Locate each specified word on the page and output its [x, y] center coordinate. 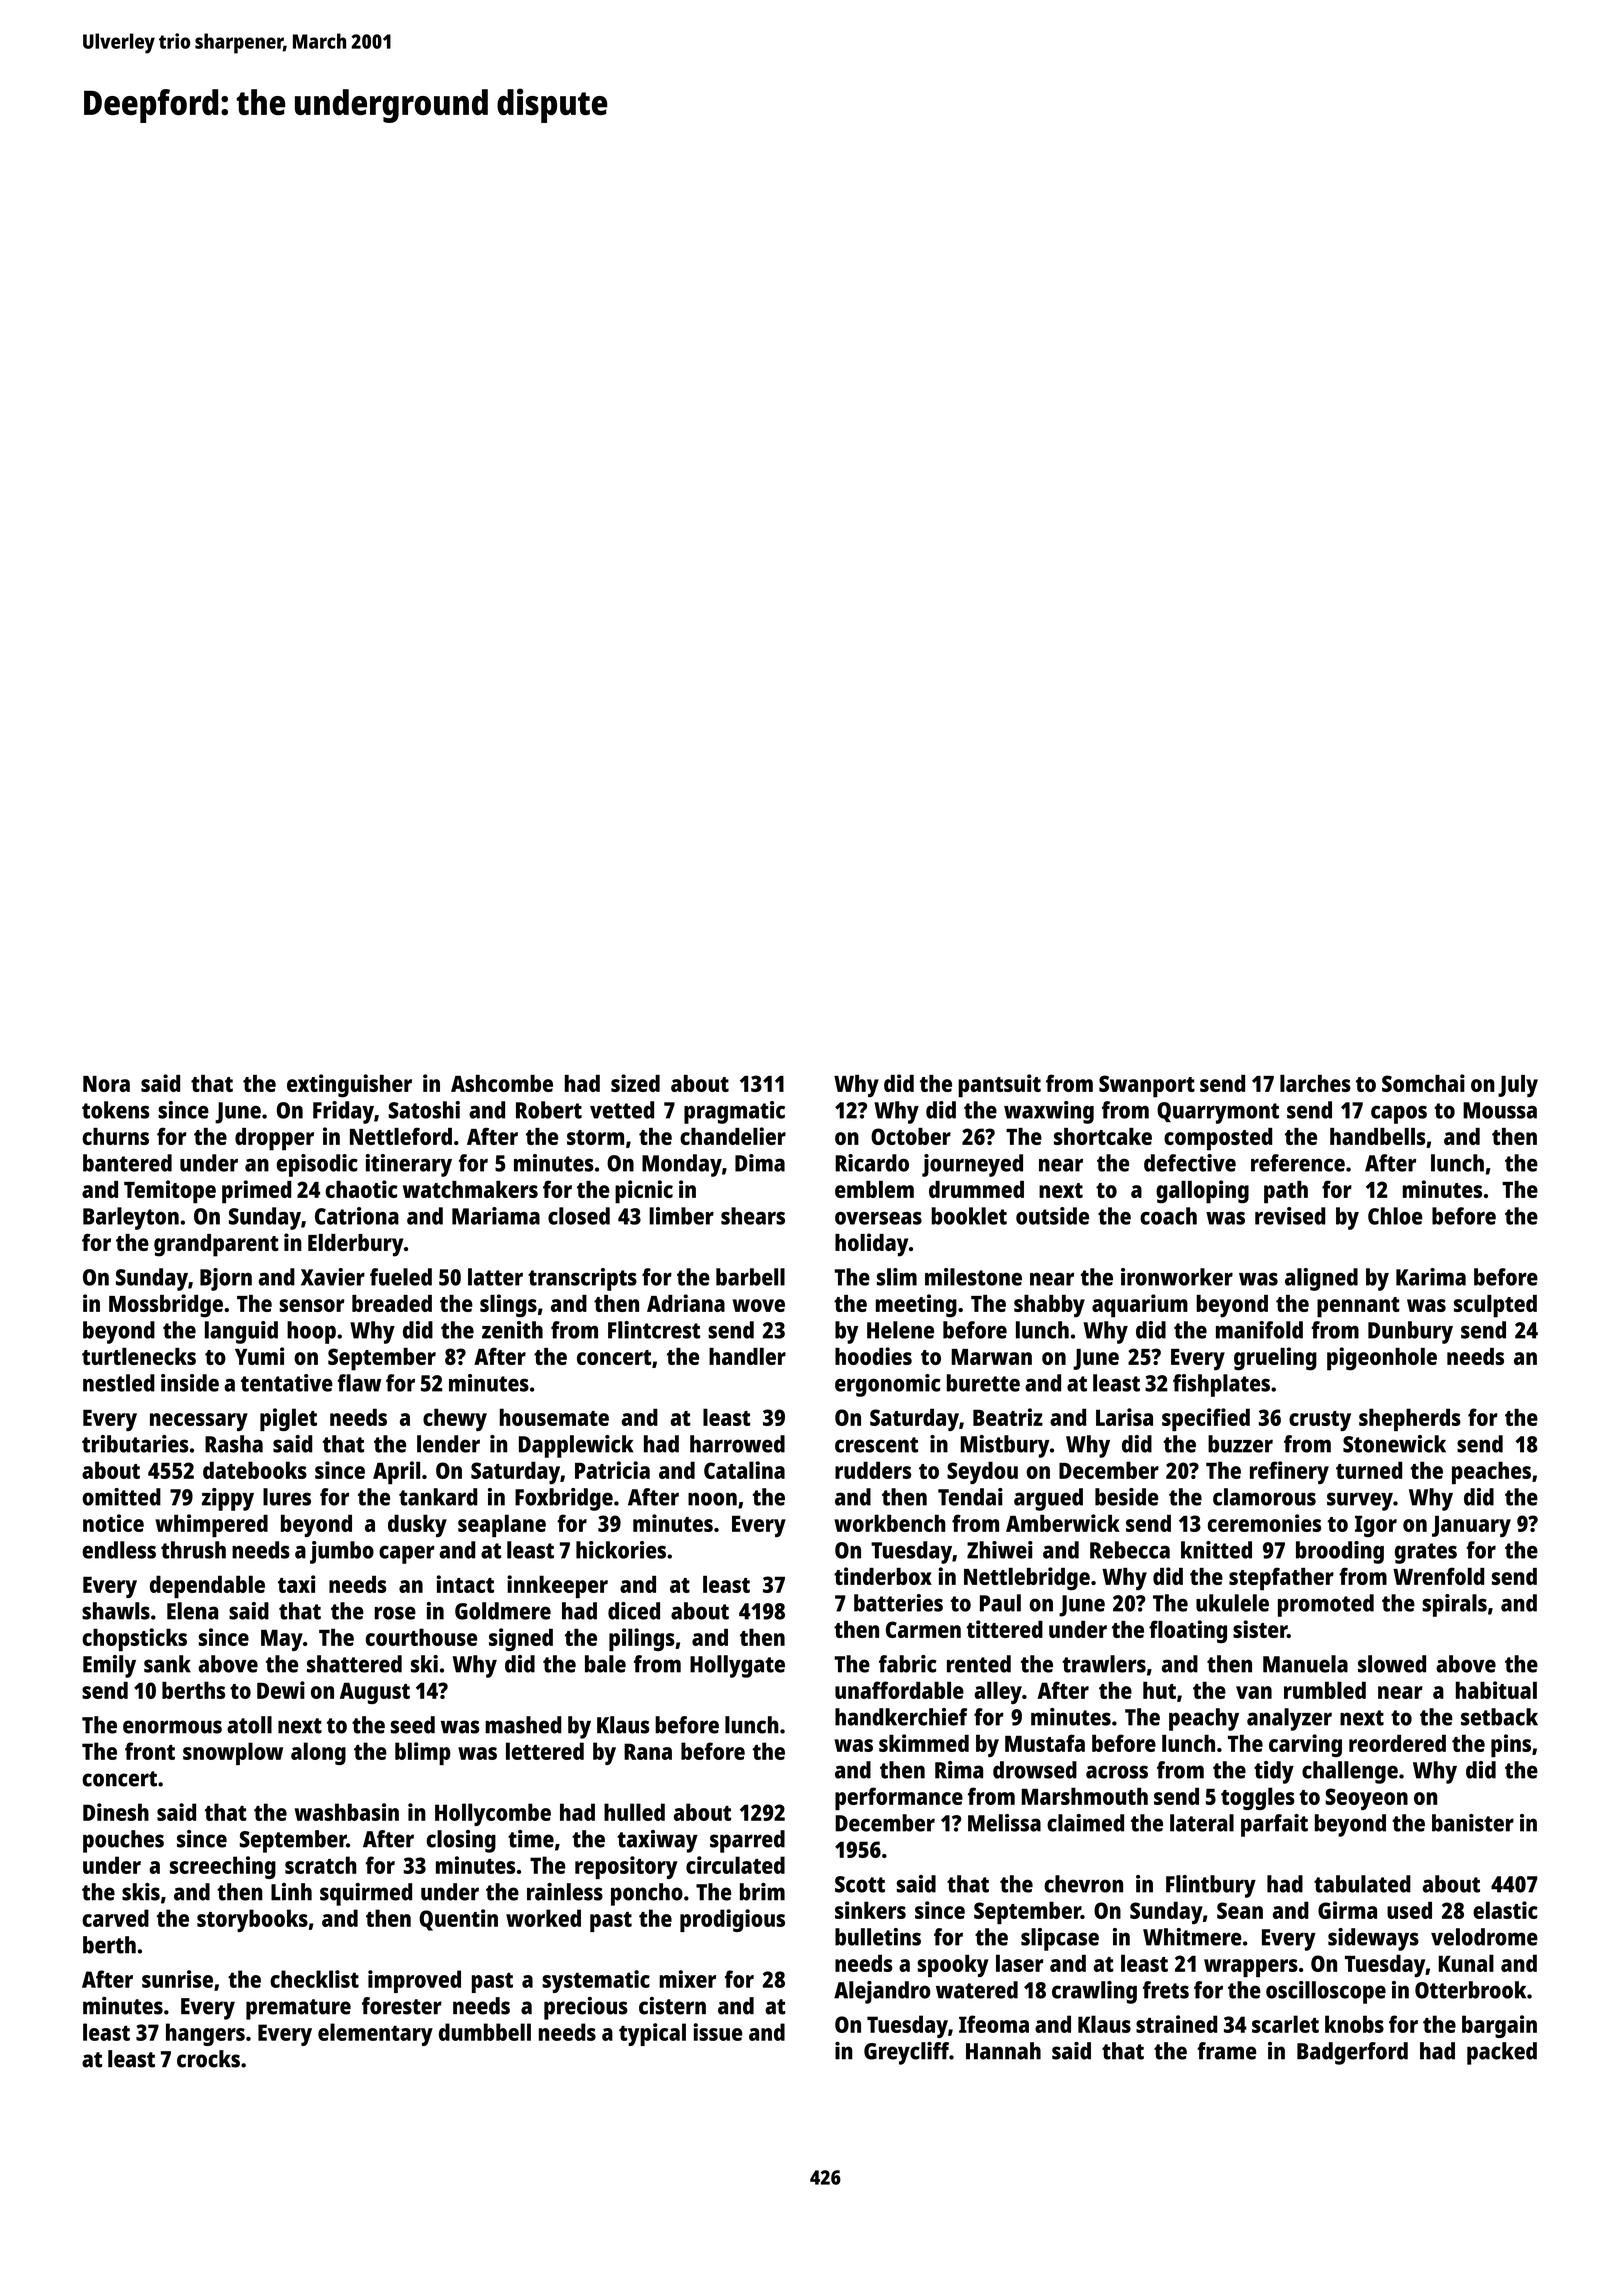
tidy [1274, 1772]
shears [753, 1216]
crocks [208, 2059]
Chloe [1395, 1216]
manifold [1259, 1330]
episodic [317, 1165]
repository [626, 1867]
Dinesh [116, 1812]
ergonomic [887, 1385]
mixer [687, 1979]
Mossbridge [166, 1306]
